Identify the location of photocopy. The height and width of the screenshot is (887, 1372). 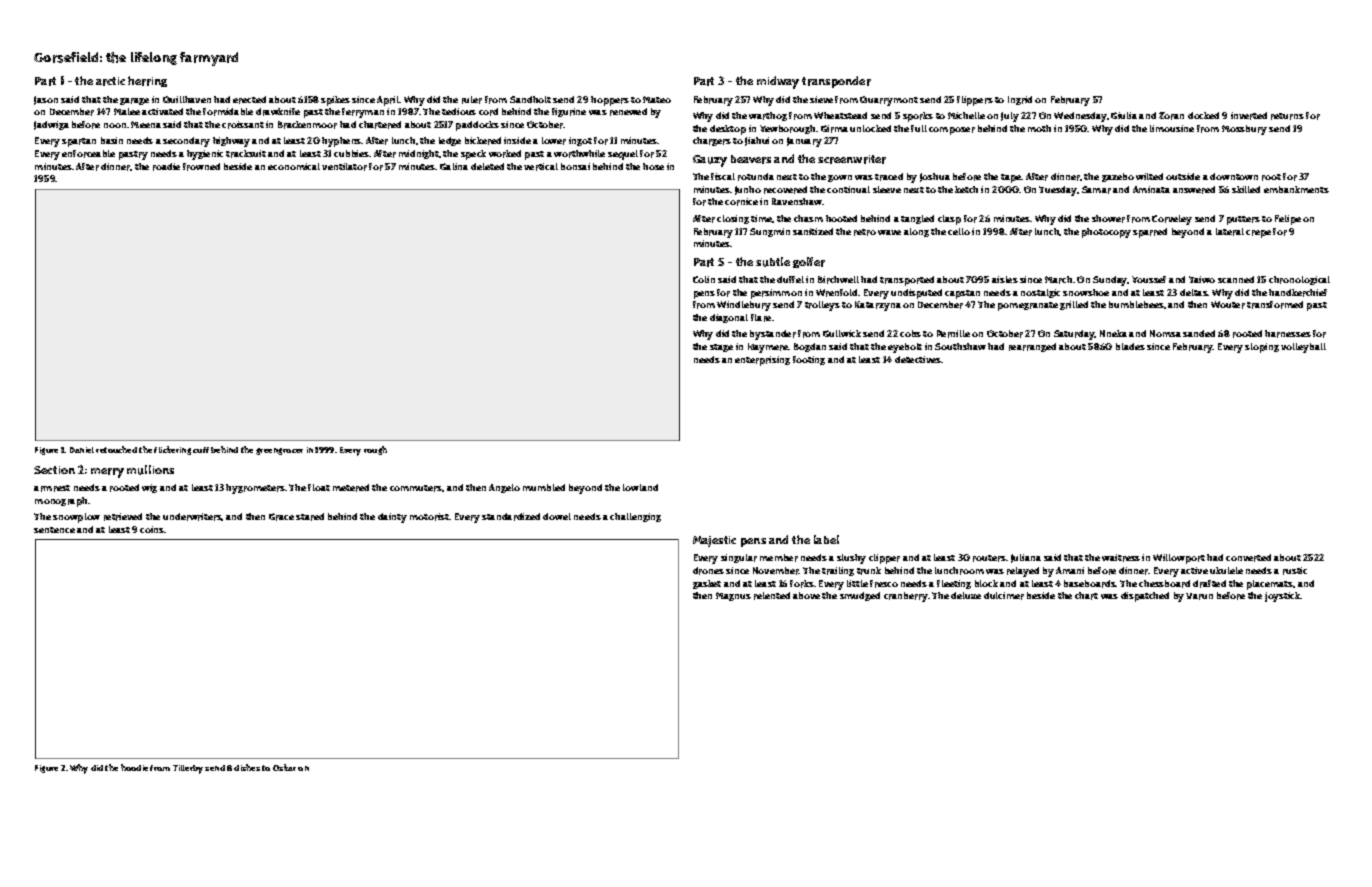
(1106, 233).
